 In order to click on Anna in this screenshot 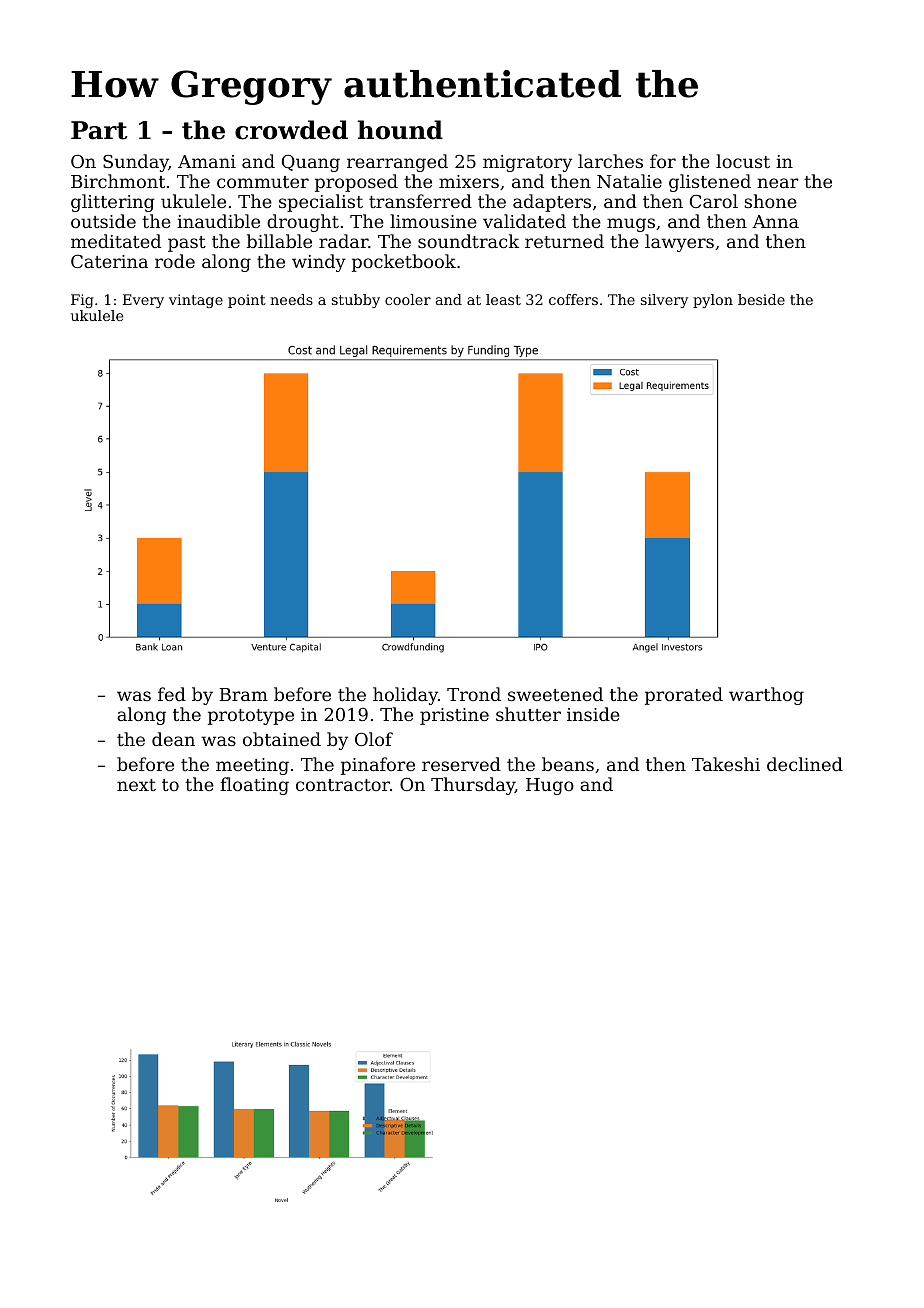, I will do `click(775, 221)`.
